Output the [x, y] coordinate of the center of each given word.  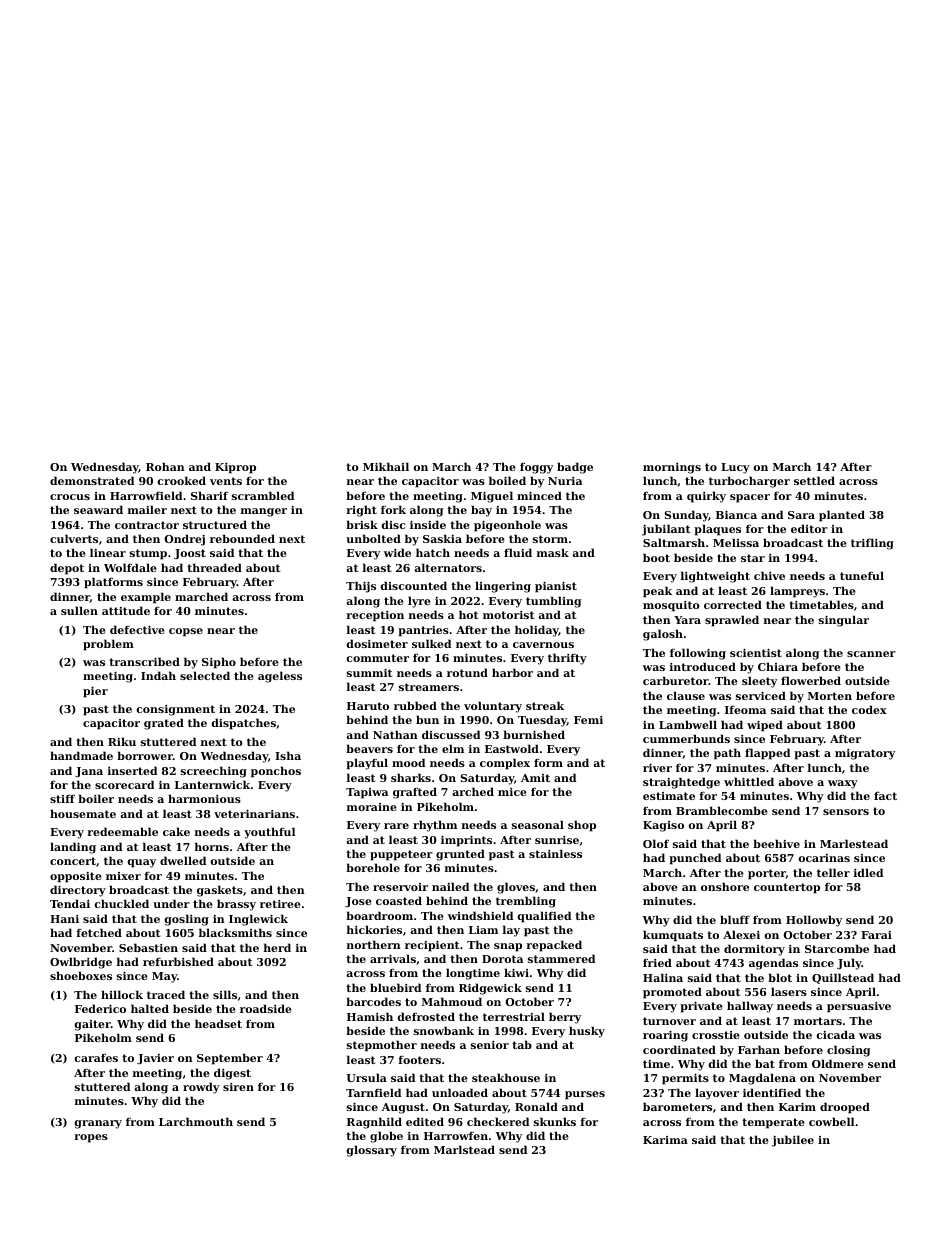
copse [186, 632]
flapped [767, 754]
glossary [372, 1151]
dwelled [183, 860]
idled [868, 872]
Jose [358, 902]
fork [393, 509]
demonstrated [92, 480]
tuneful [862, 575]
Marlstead [464, 1149]
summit [369, 673]
